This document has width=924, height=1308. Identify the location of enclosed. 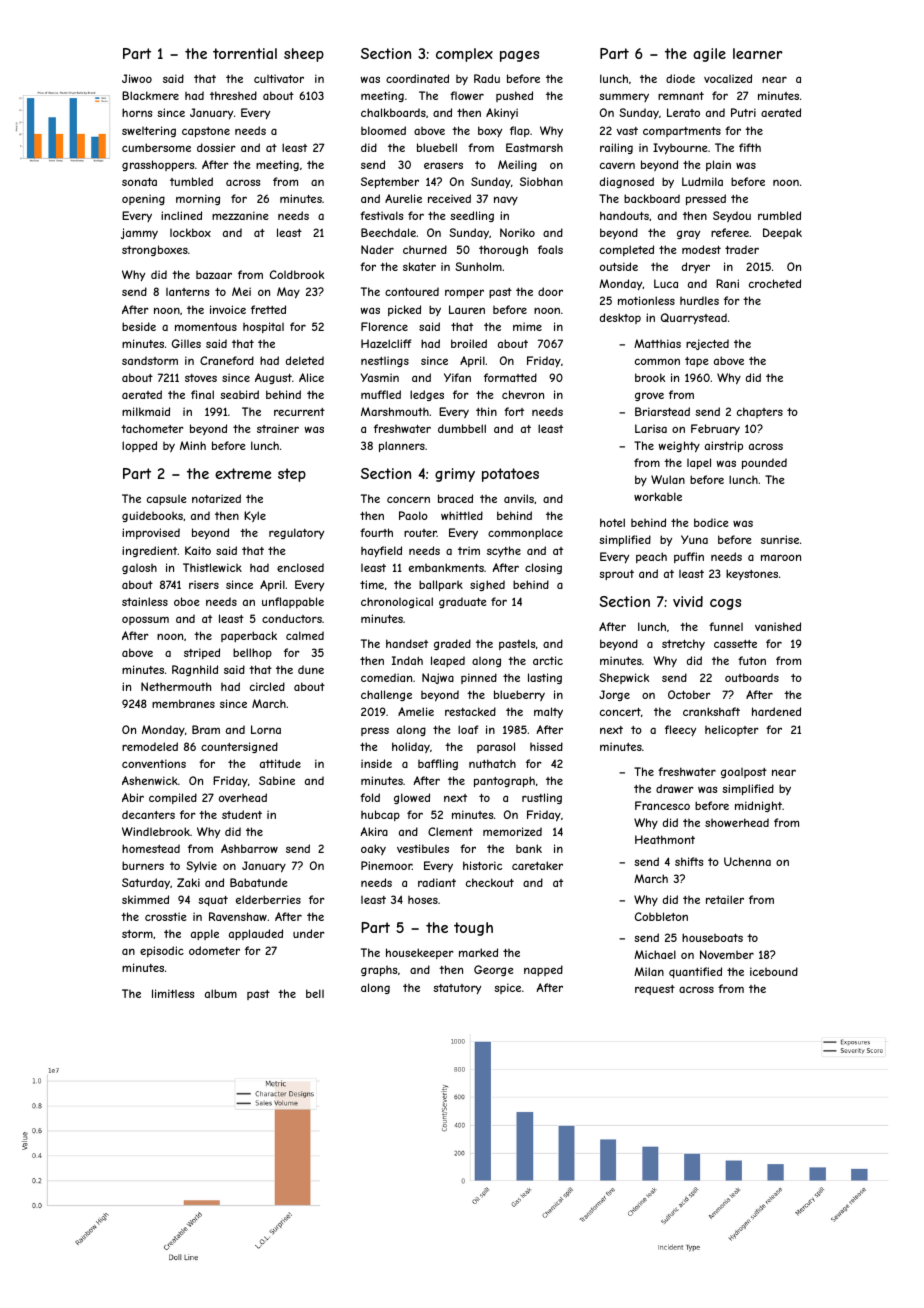
(300, 567).
